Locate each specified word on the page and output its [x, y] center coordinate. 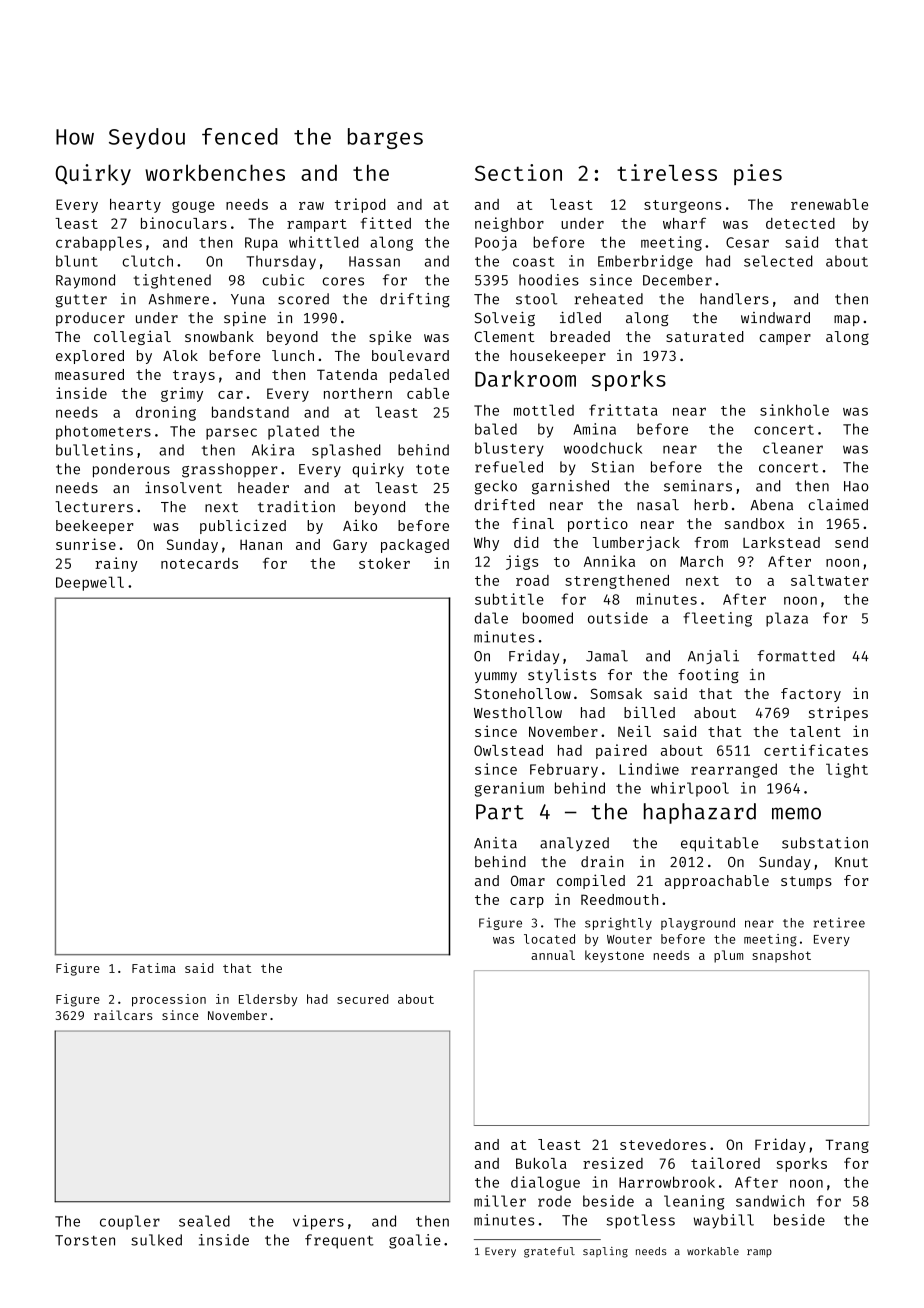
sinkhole [794, 410]
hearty [135, 206]
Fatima [154, 968]
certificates [816, 750]
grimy [182, 394]
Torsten [85, 1240]
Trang [847, 1146]
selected [778, 261]
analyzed [574, 844]
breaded [580, 336]
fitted [386, 223]
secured [362, 999]
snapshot [782, 956]
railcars [123, 1015]
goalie [415, 1241]
